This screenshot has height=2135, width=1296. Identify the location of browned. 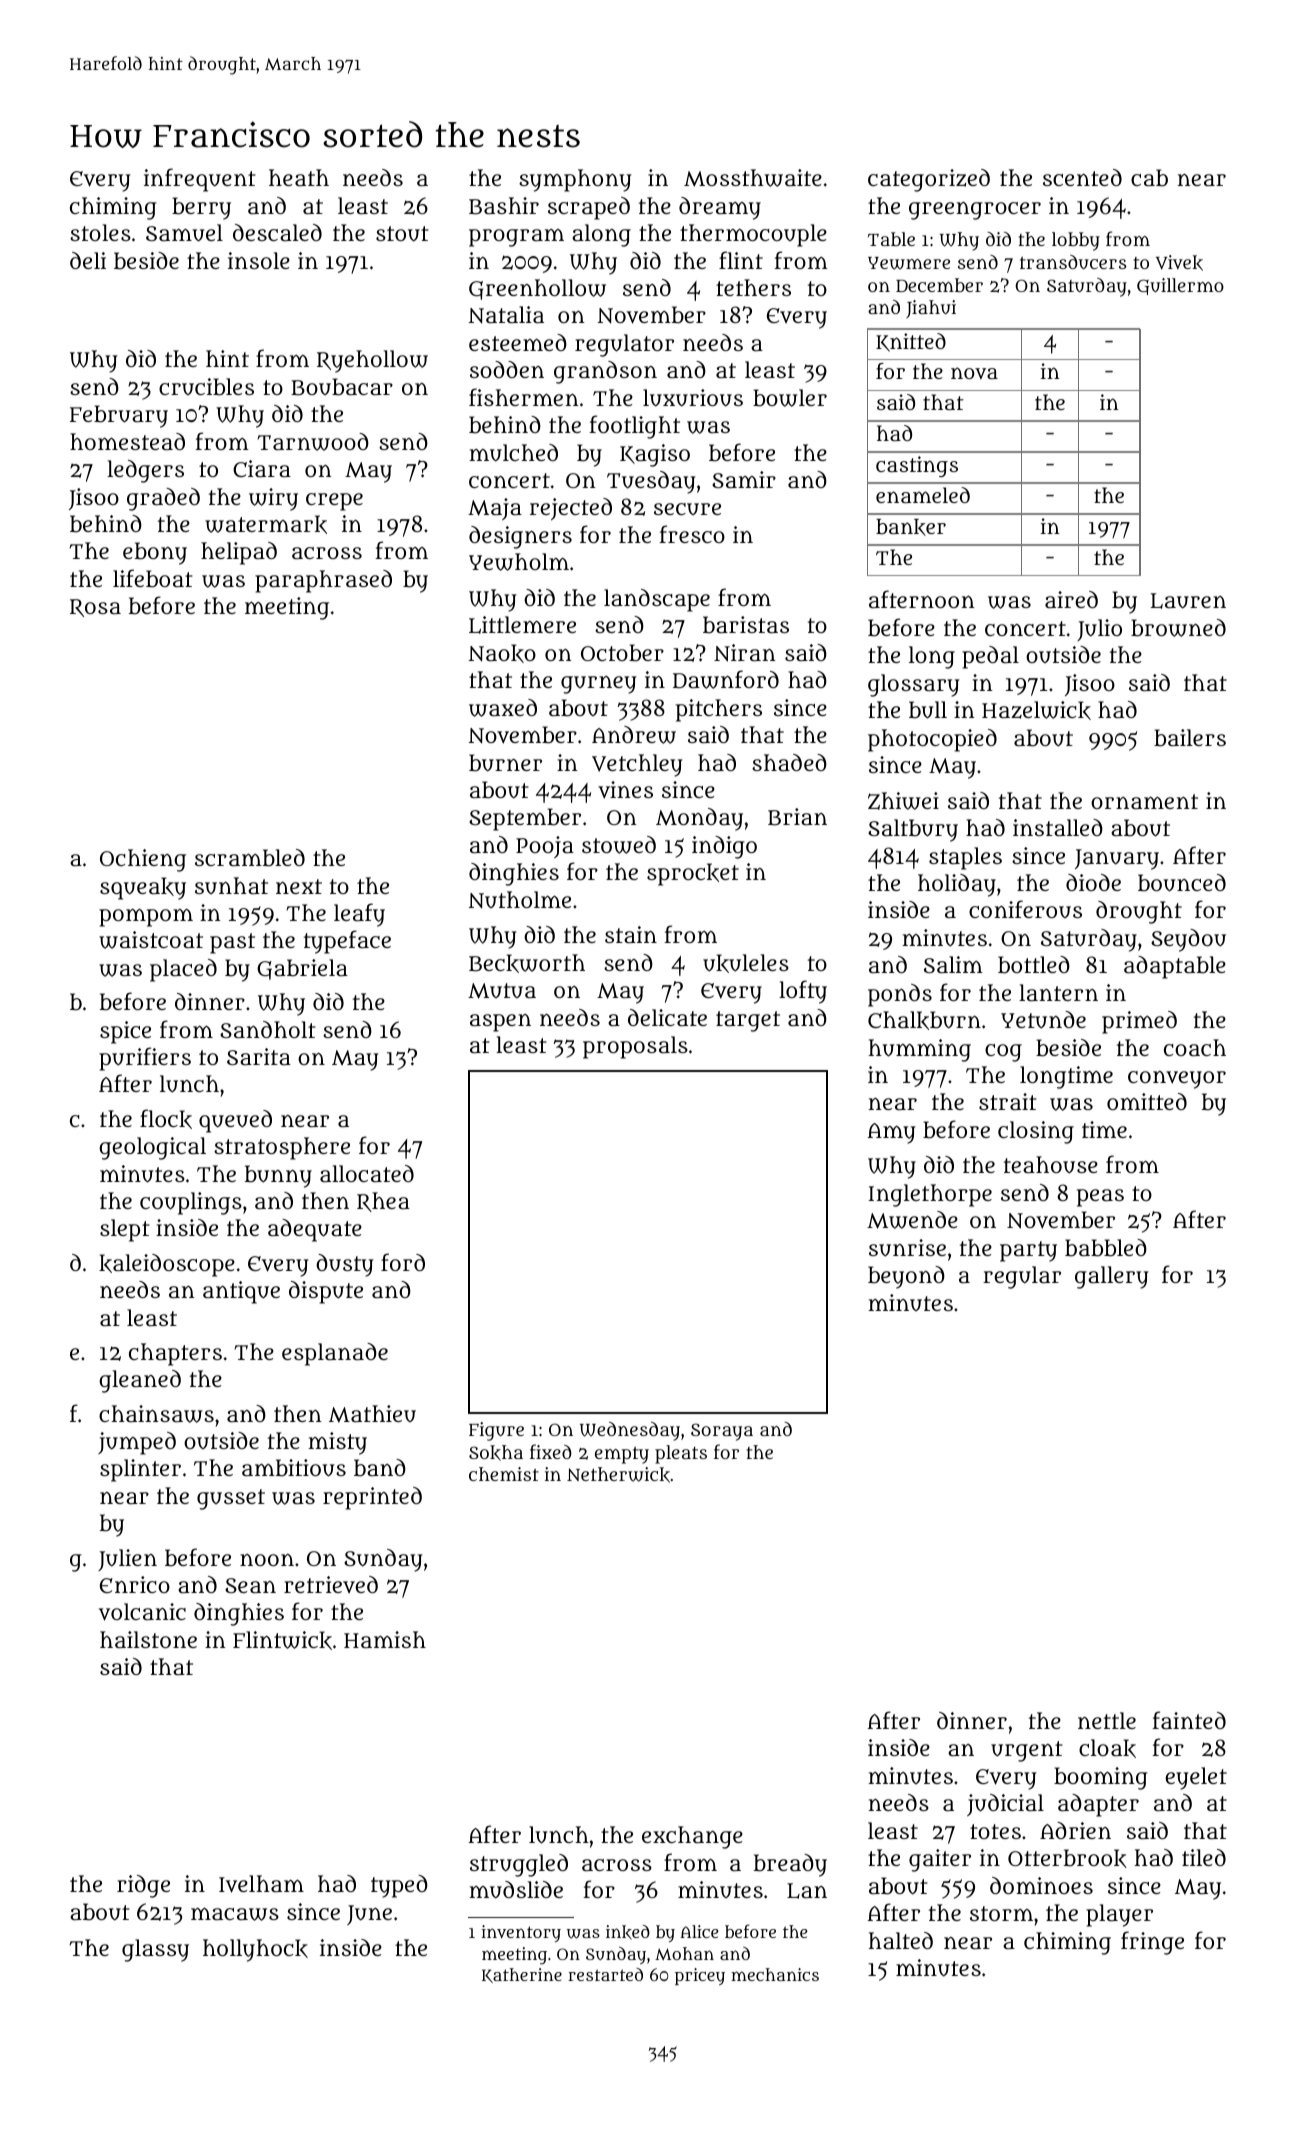
(1178, 628).
